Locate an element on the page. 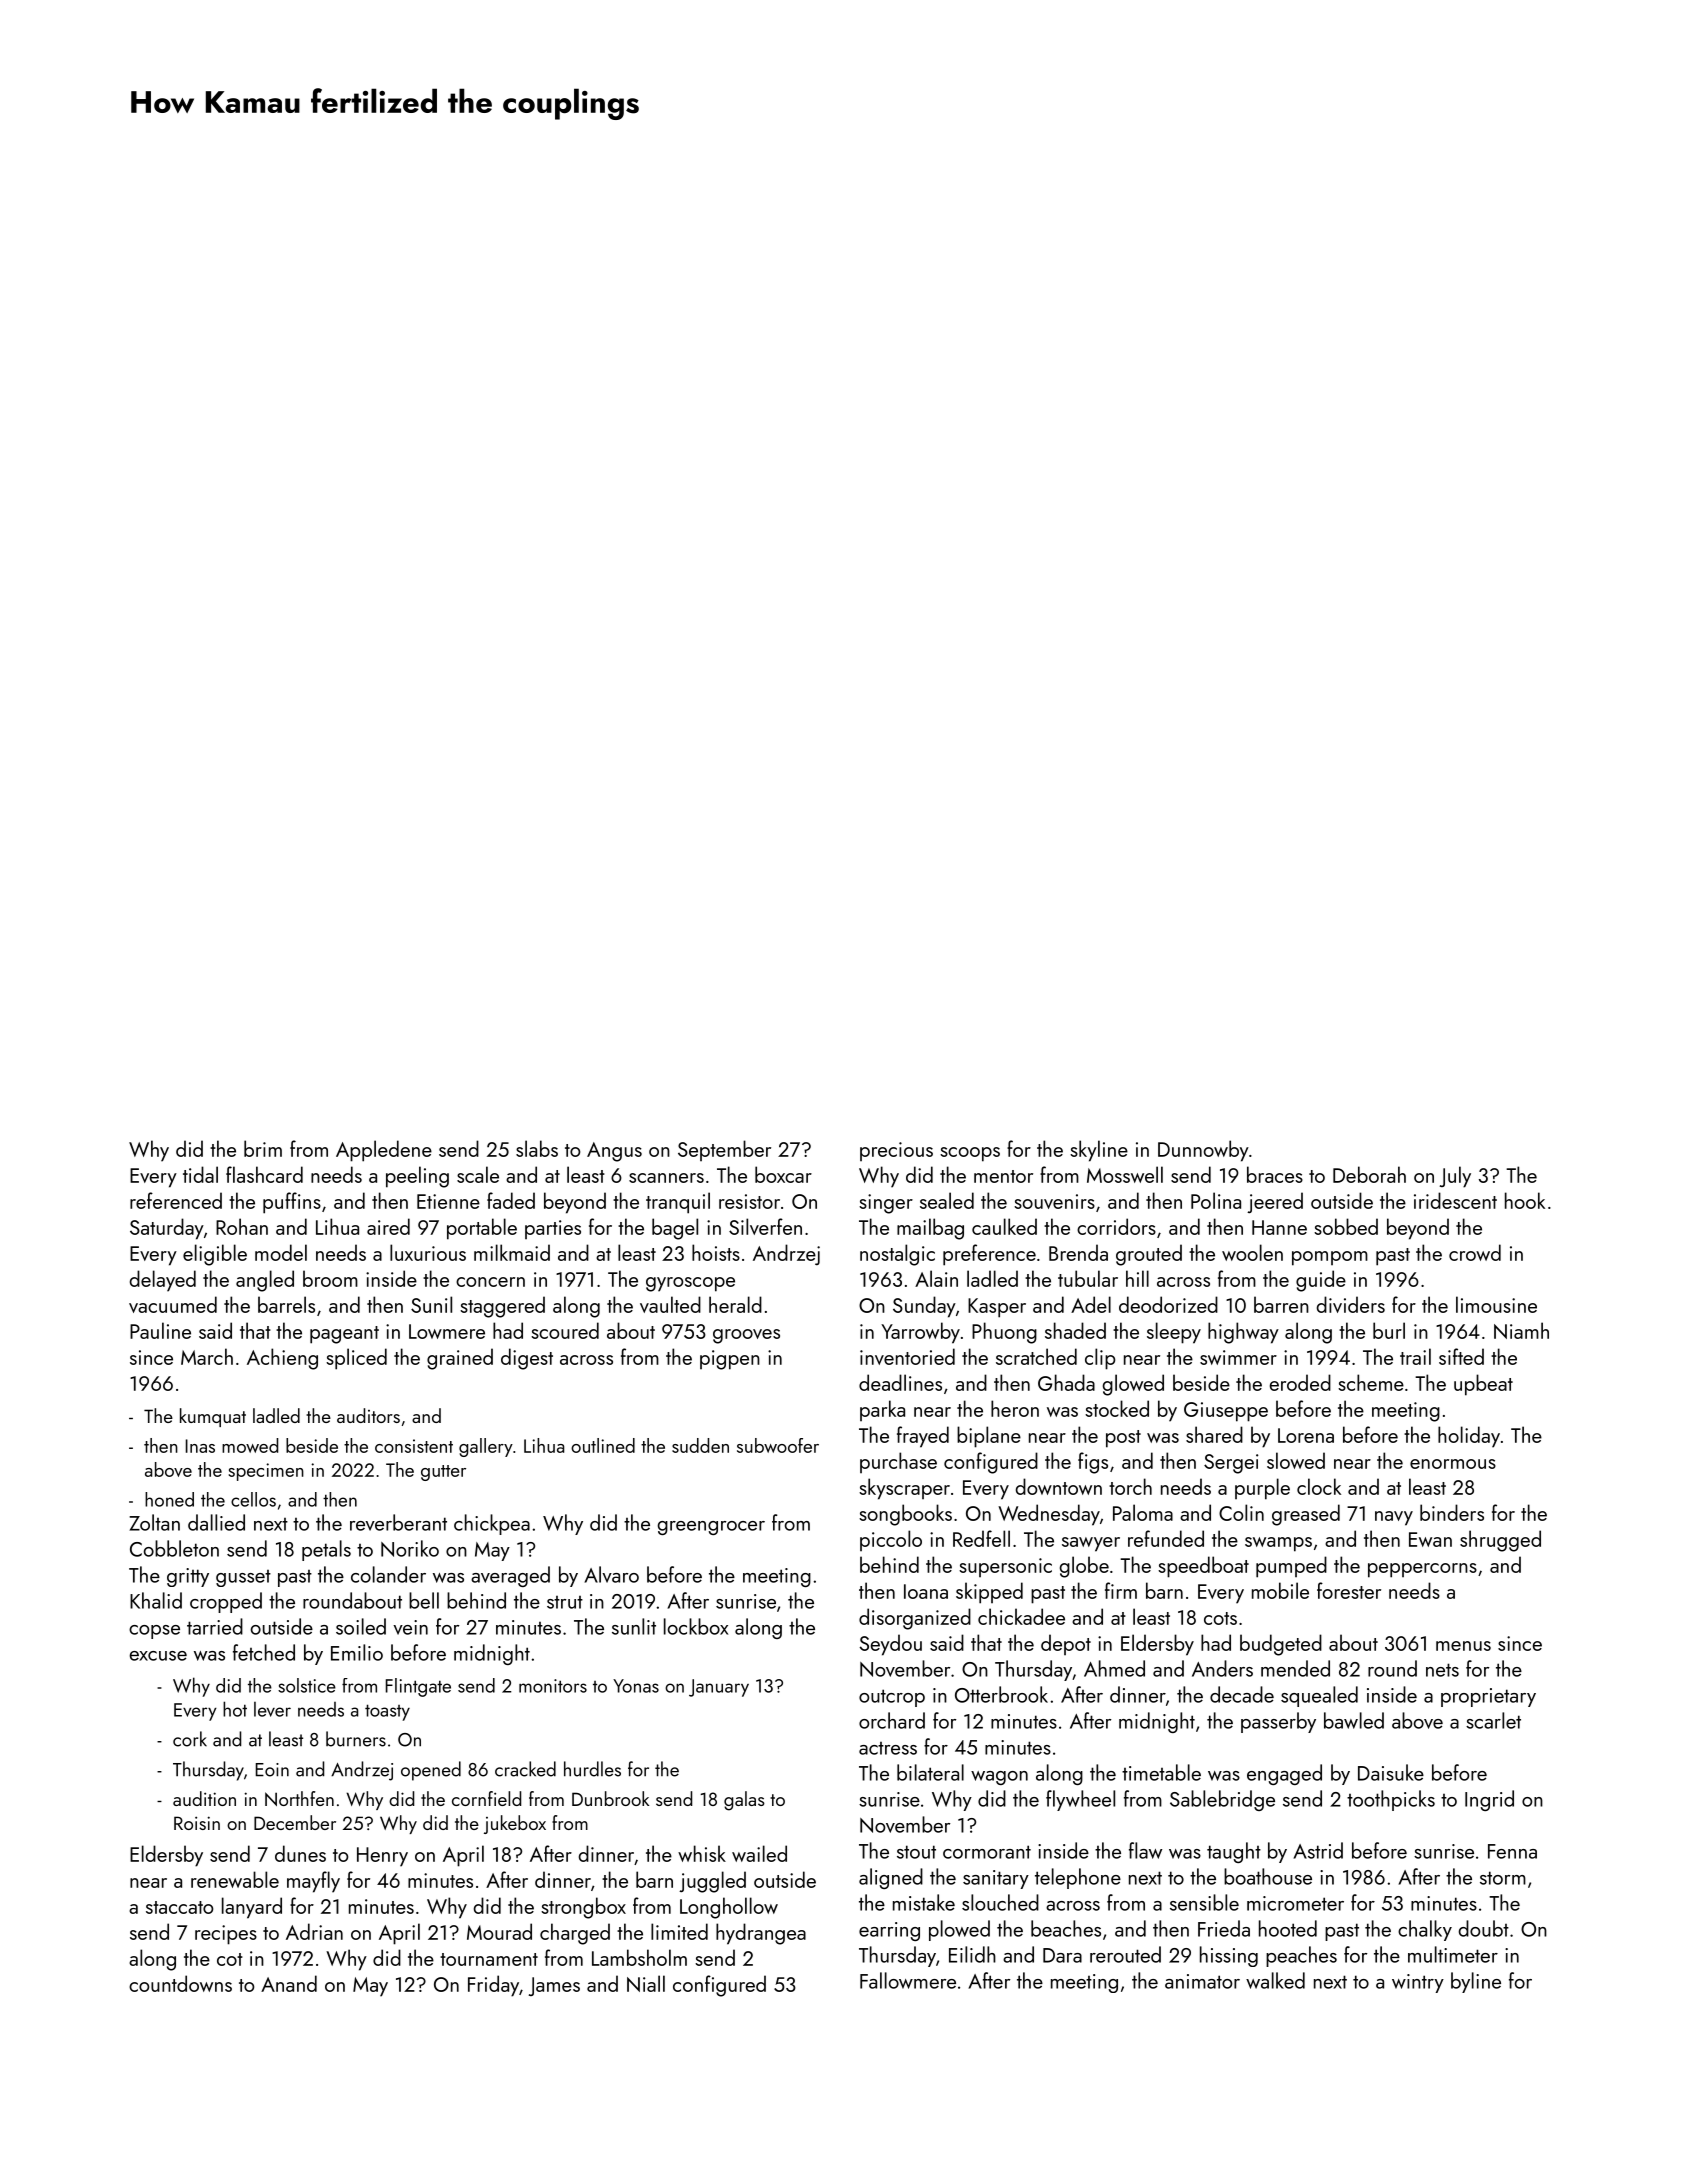 Image resolution: width=1683 pixels, height=2178 pixels. eroded is located at coordinates (1300, 1382).
